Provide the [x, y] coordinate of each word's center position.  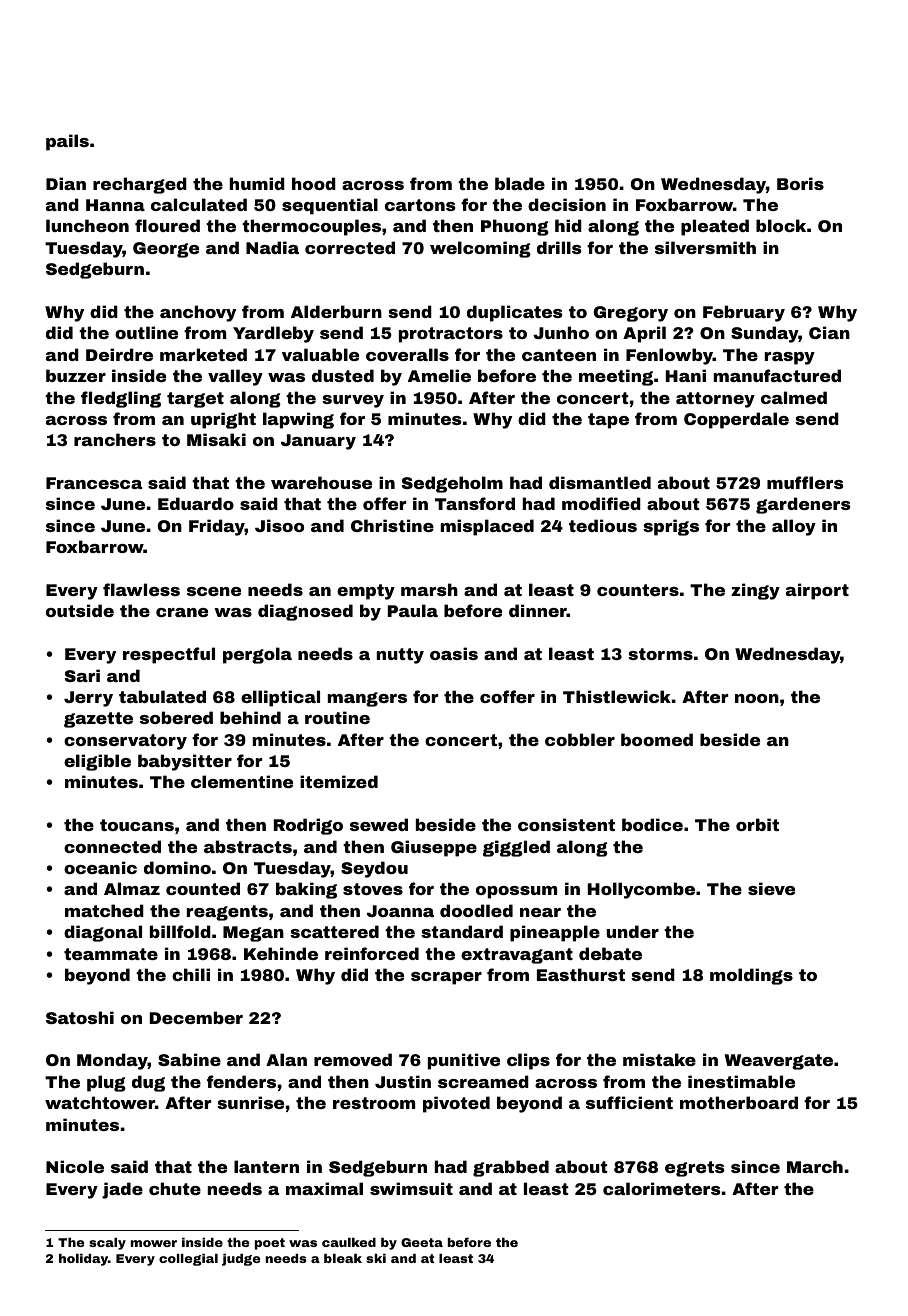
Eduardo [196, 503]
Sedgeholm [452, 484]
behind [250, 717]
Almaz [132, 888]
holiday [83, 1260]
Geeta [422, 1242]
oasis [454, 653]
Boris [800, 183]
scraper [446, 978]
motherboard [739, 1102]
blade [520, 183]
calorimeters [661, 1188]
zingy [755, 591]
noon [757, 698]
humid [257, 183]
